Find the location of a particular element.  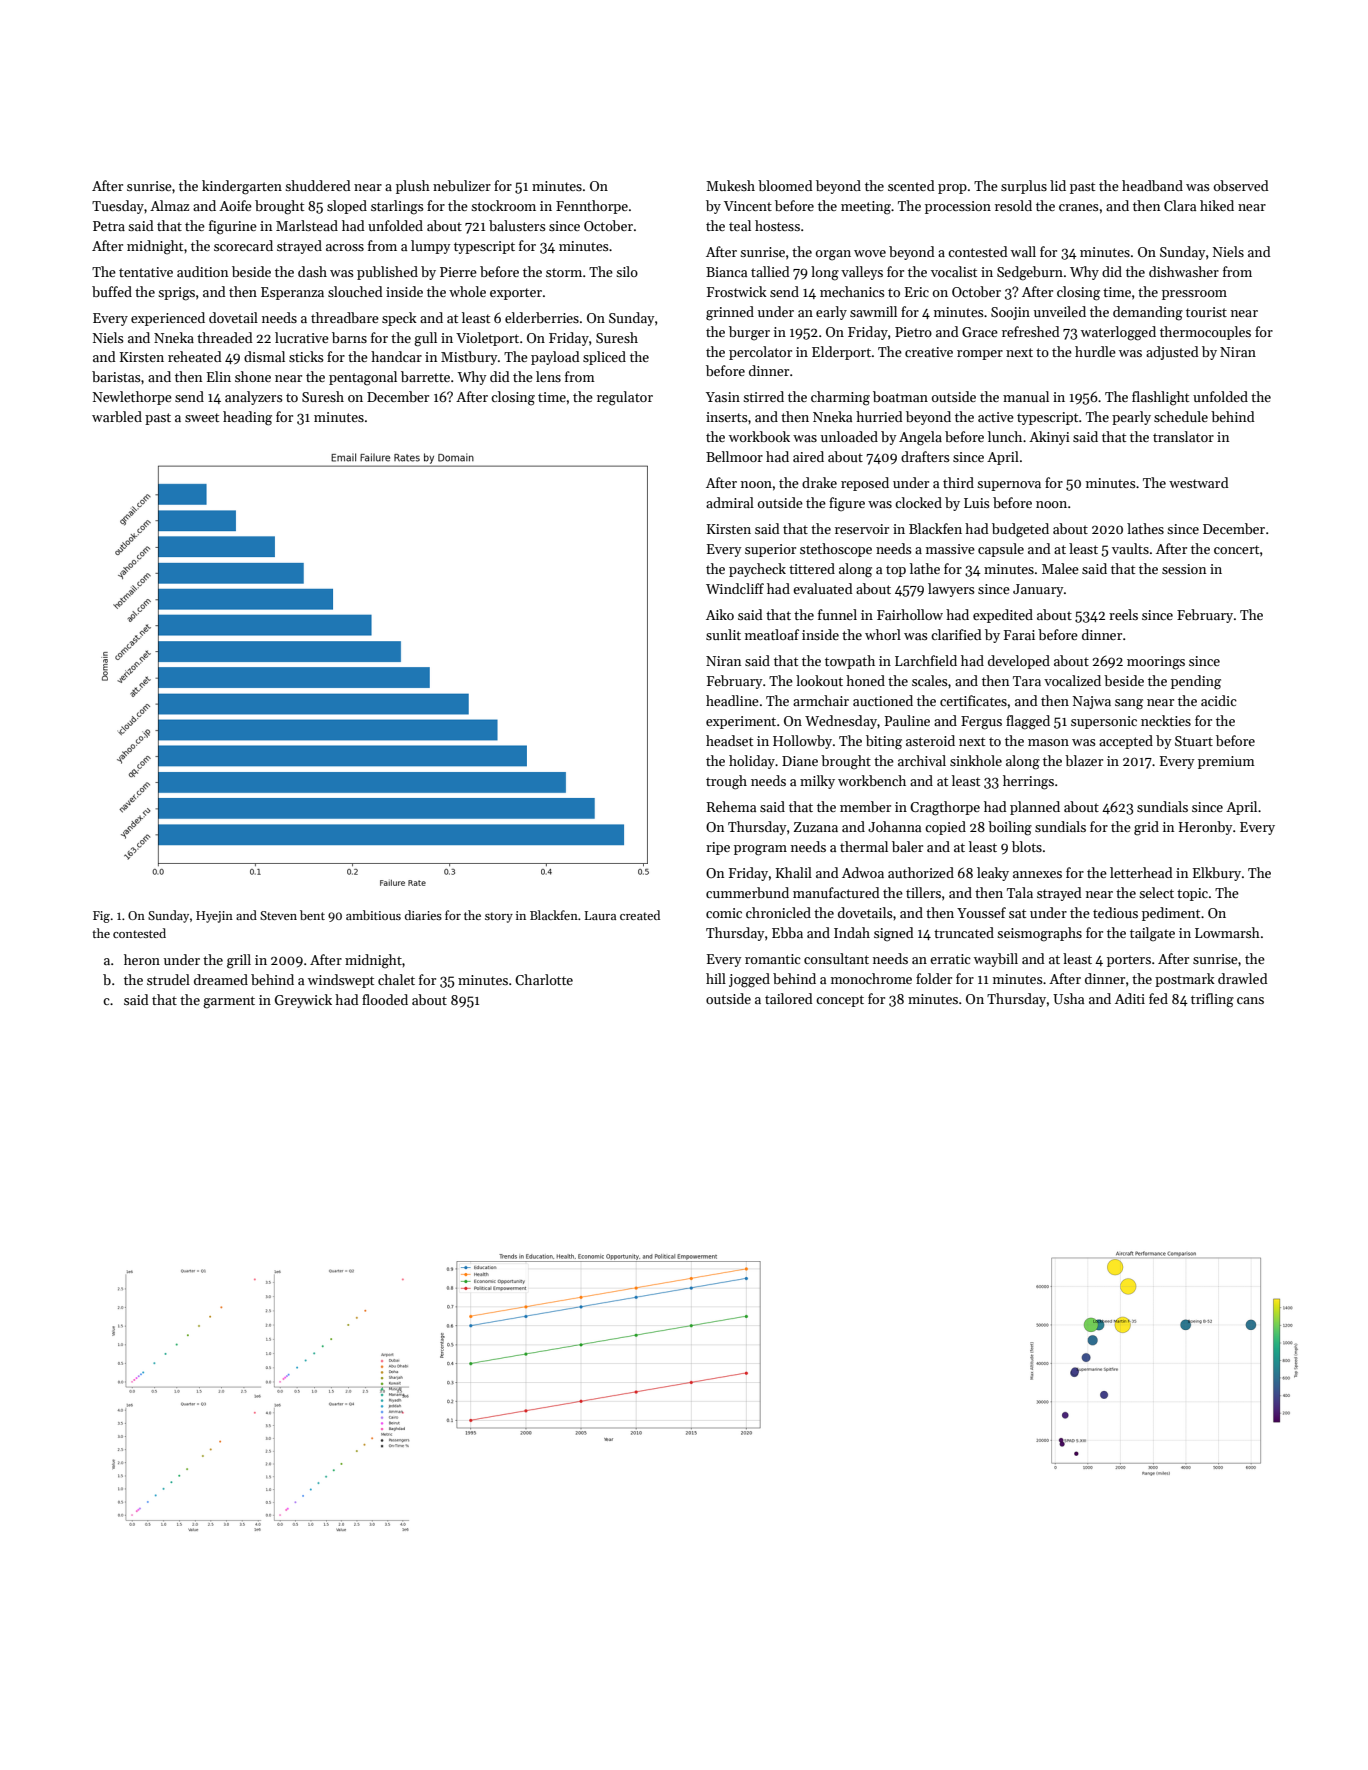

Almaz is located at coordinates (169, 205).
